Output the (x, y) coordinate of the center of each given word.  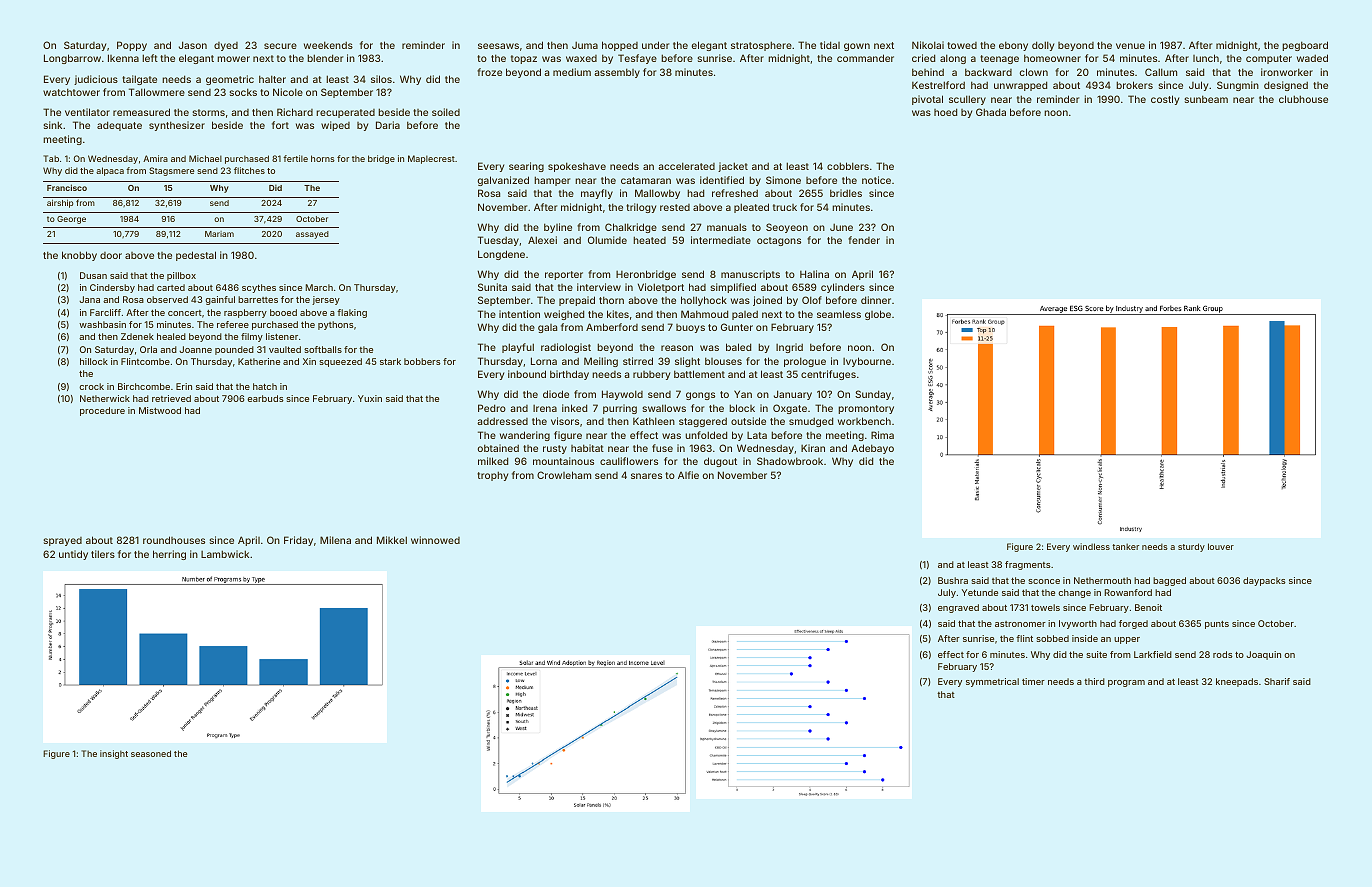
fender (864, 240)
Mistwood (160, 410)
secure (280, 46)
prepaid (577, 301)
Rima (882, 435)
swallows (664, 408)
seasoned (151, 753)
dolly (1043, 46)
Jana (89, 299)
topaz (524, 59)
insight (114, 754)
